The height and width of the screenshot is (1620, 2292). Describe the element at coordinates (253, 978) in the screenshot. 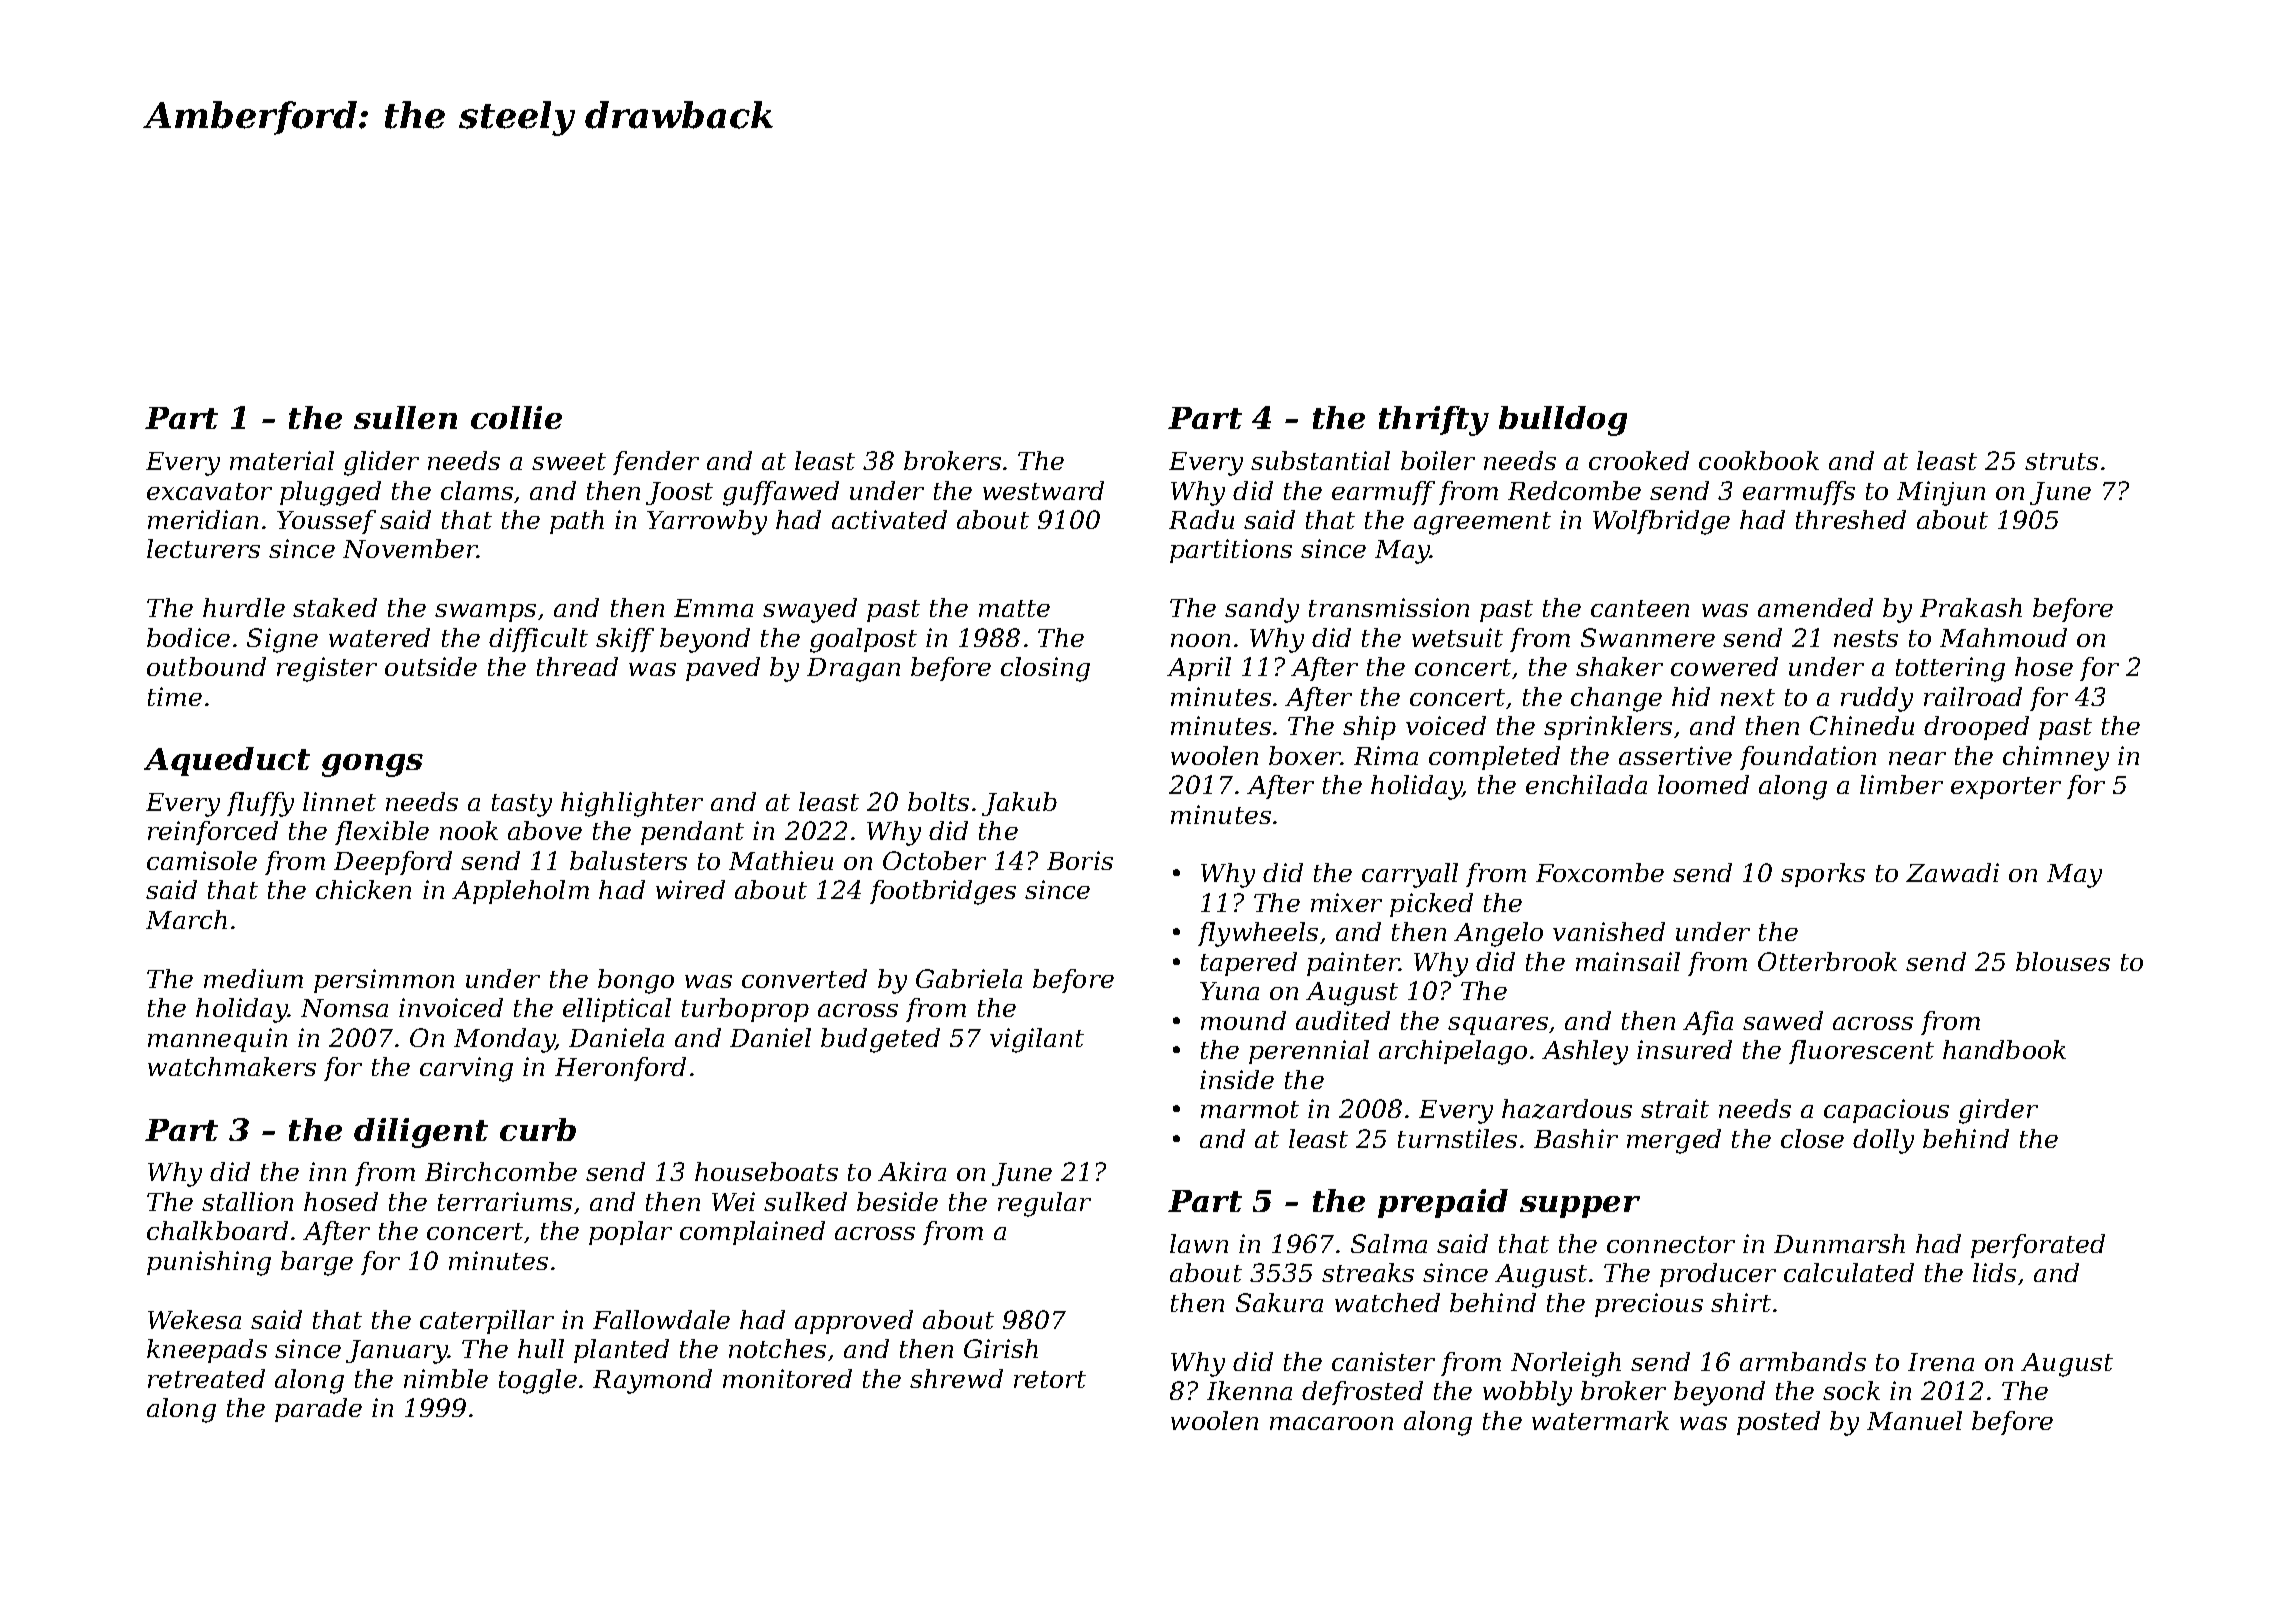

I see `medium` at that location.
